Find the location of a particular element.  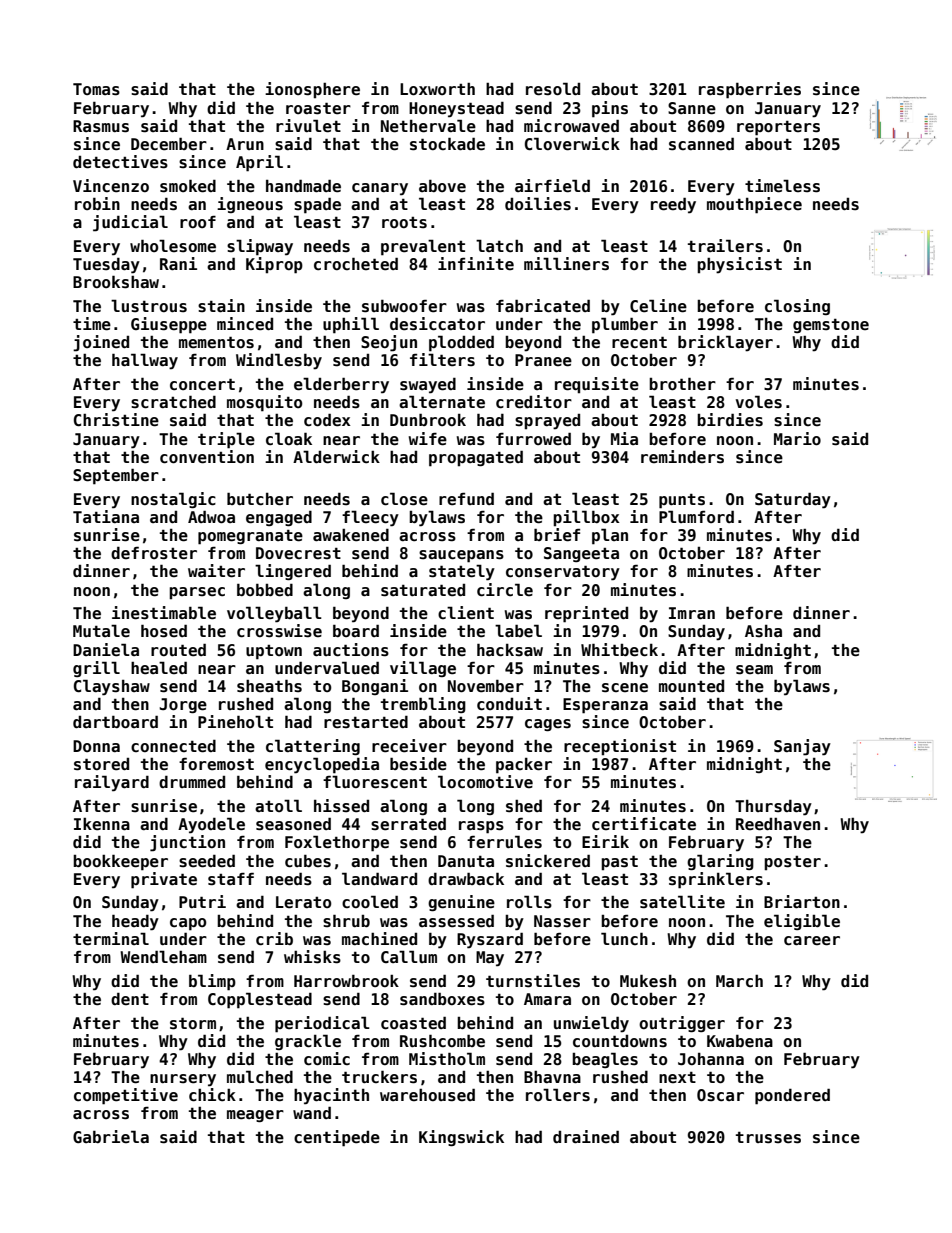

atoll is located at coordinates (278, 805).
